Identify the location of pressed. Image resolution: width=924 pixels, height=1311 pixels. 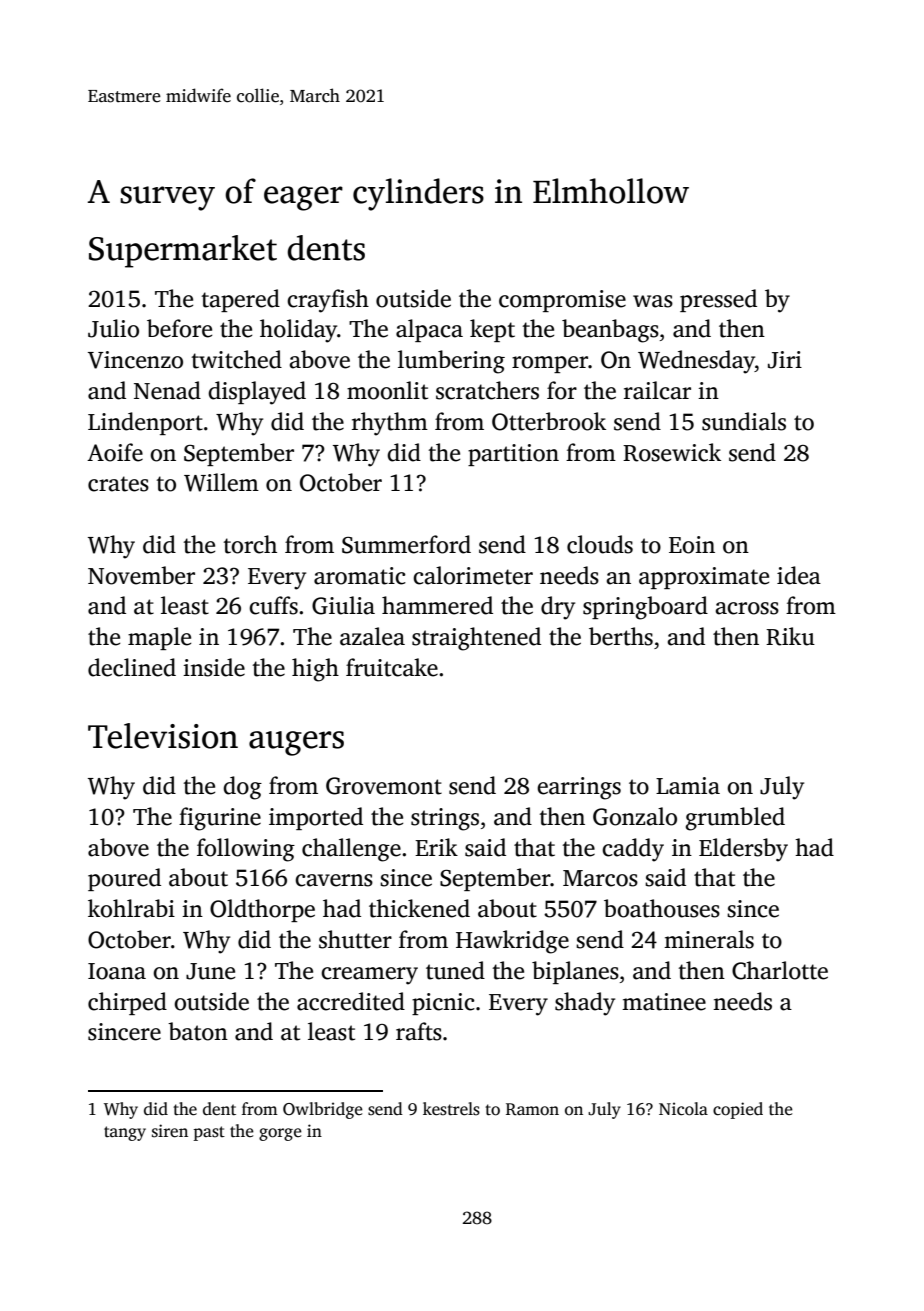
(718, 300).
